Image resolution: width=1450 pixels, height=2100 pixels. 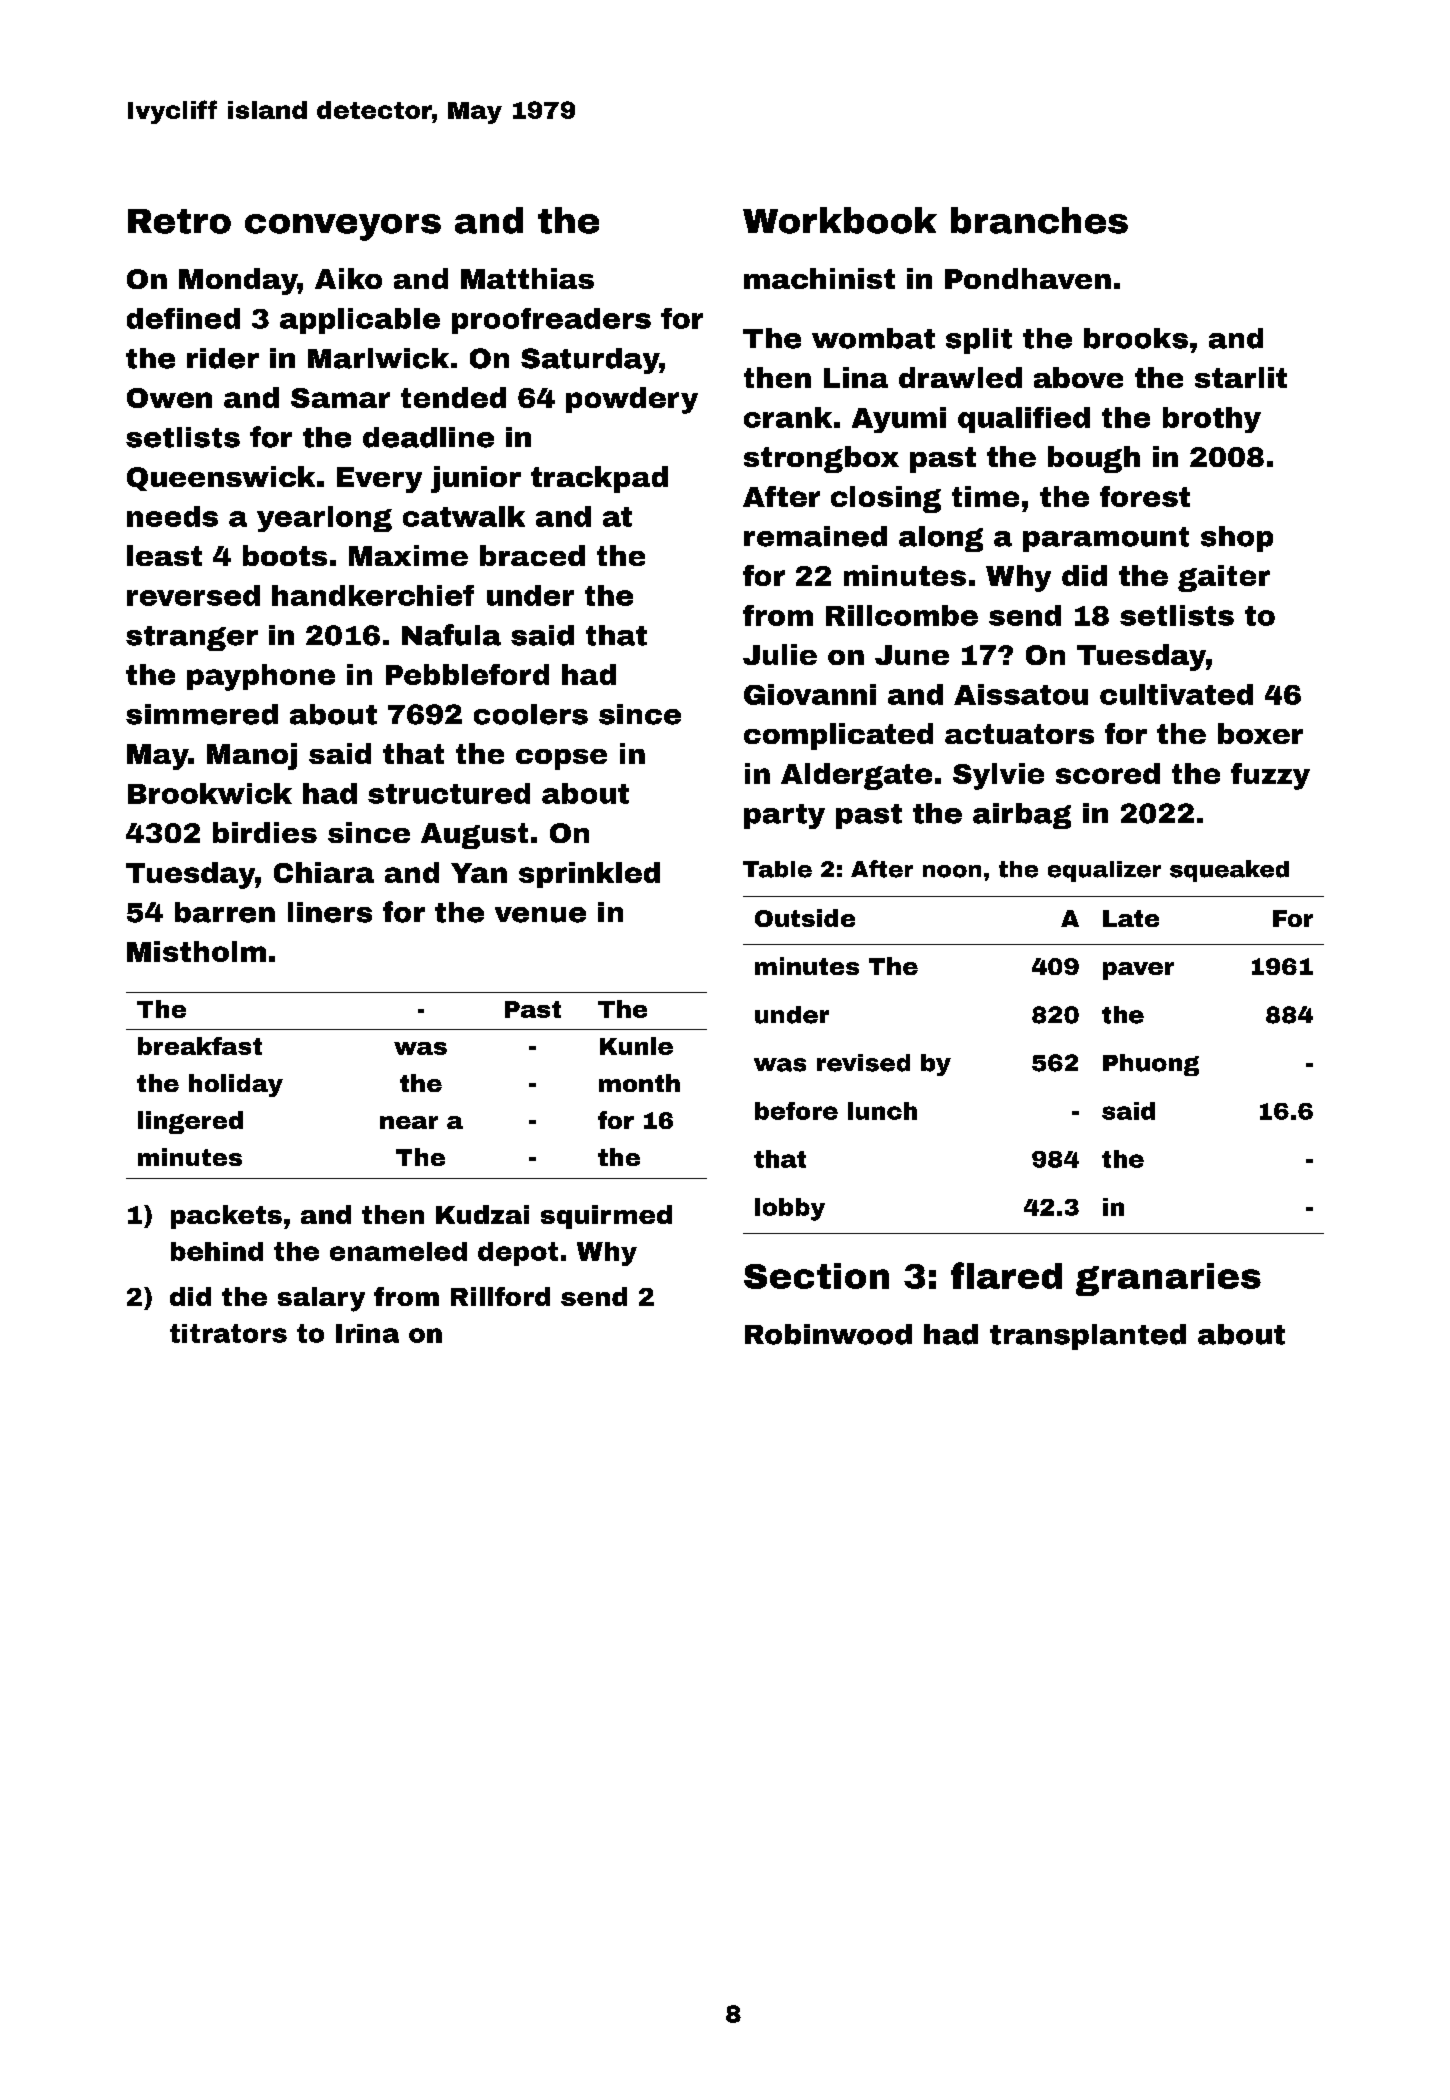 I want to click on revised, so click(x=863, y=1063).
